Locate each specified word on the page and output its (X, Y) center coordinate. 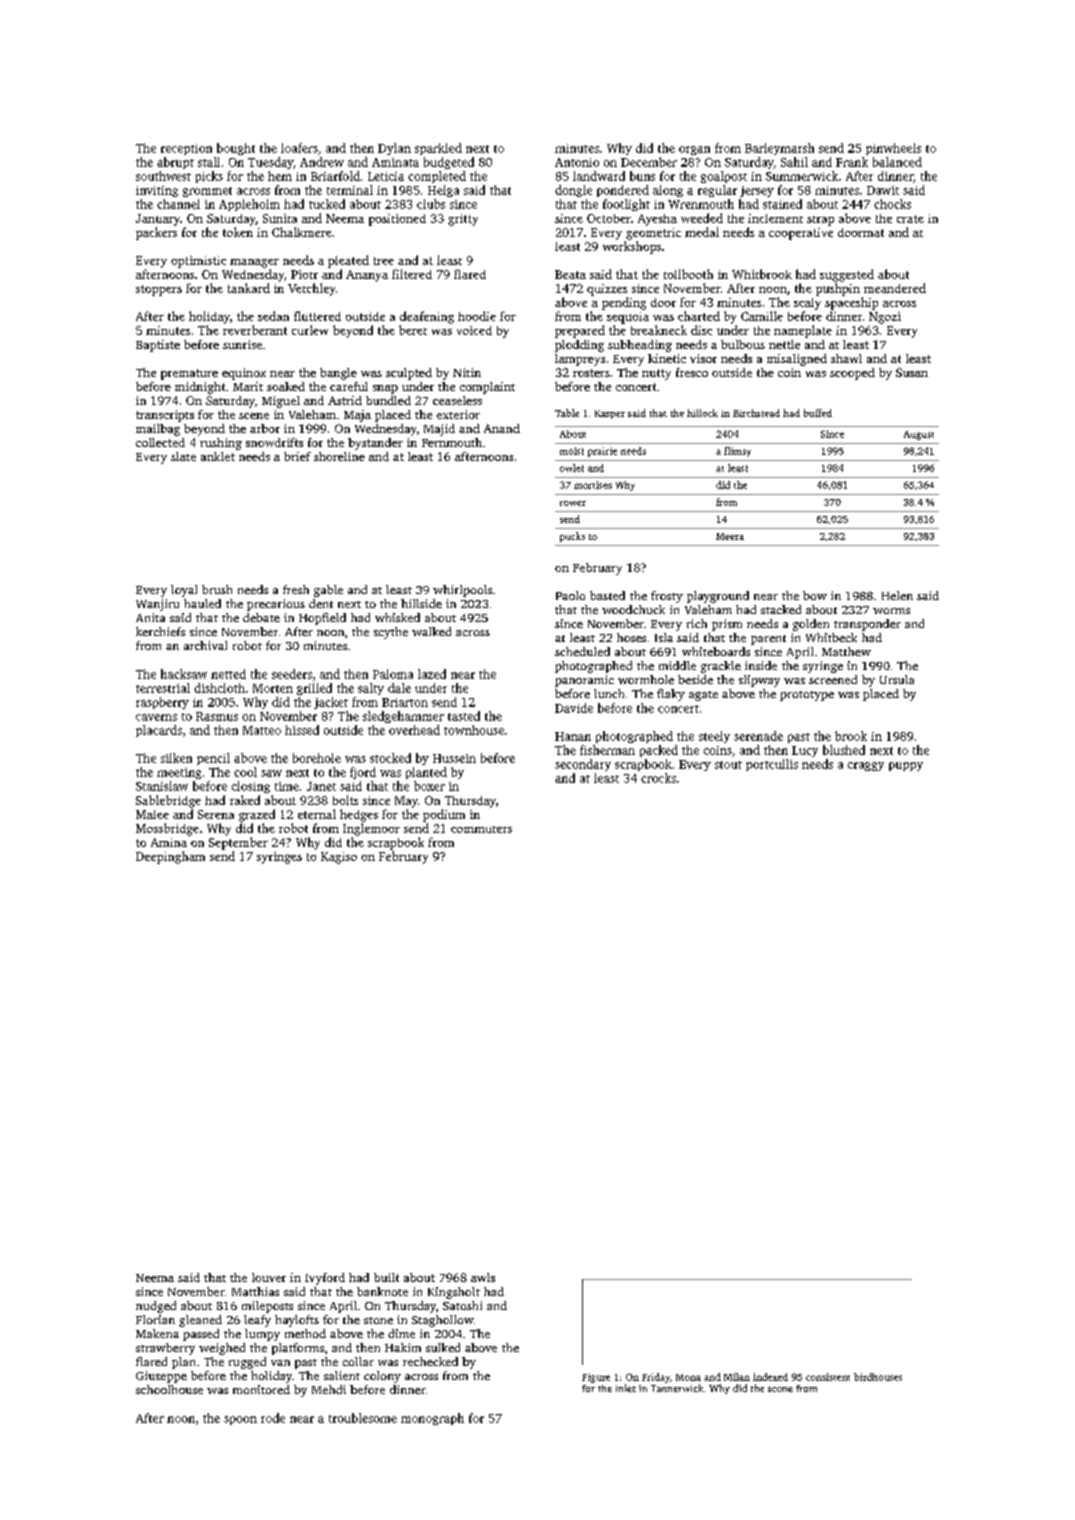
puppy (906, 766)
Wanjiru (157, 605)
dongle (573, 191)
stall (209, 162)
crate (910, 219)
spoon (240, 1420)
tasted (464, 716)
